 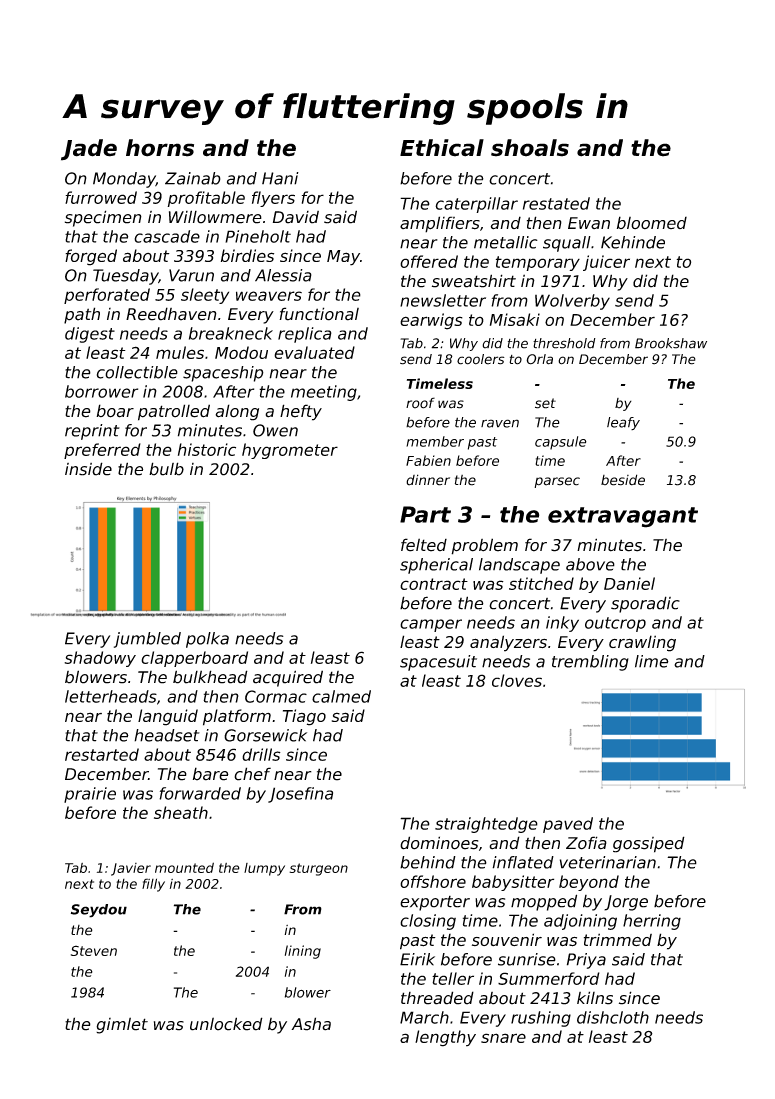 What do you see at coordinates (530, 148) in the page?
I see `shoals` at bounding box center [530, 148].
